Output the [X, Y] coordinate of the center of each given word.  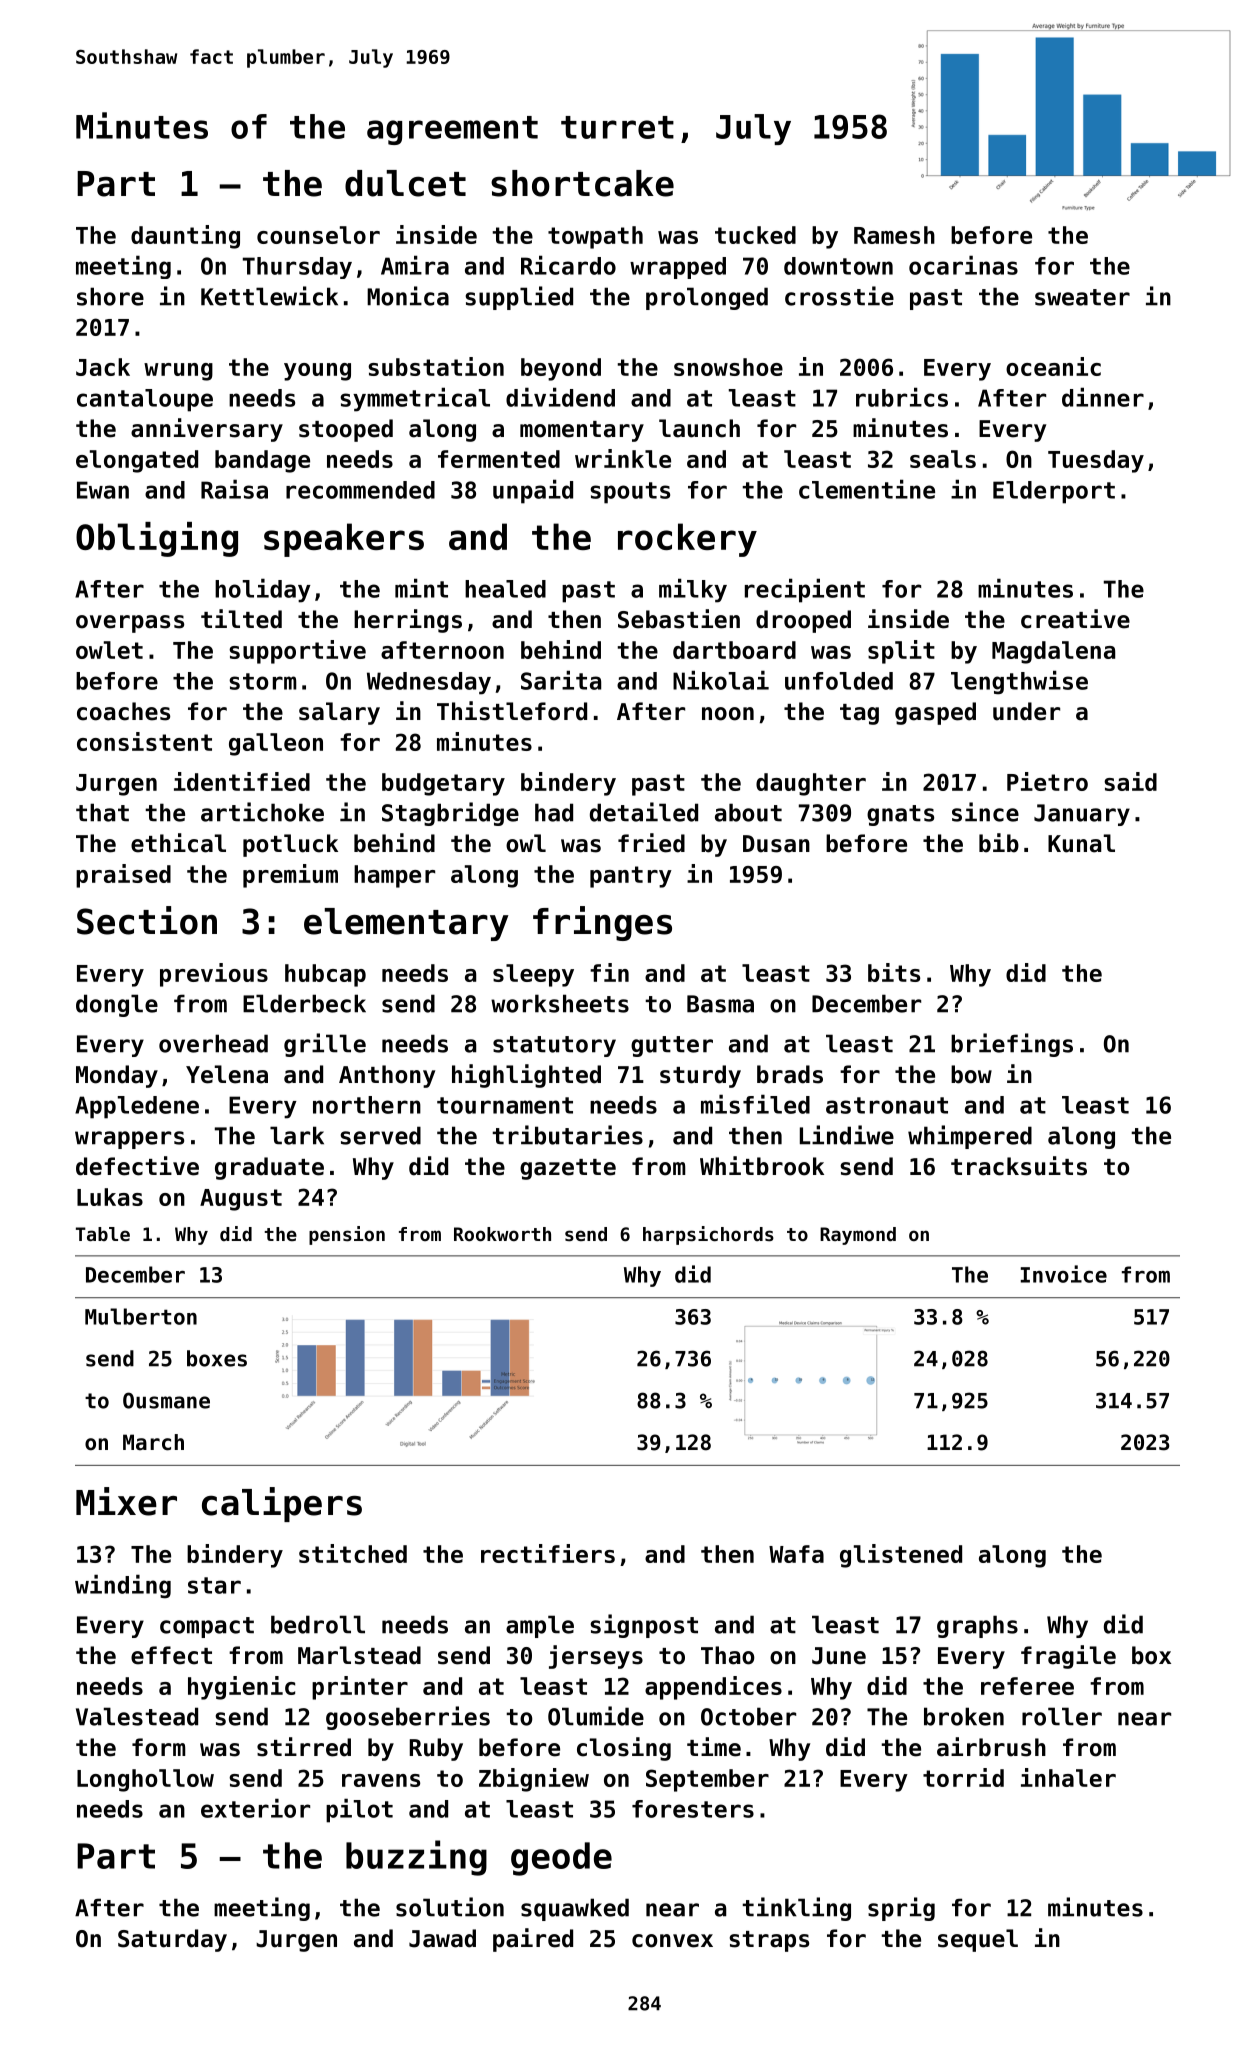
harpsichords [708, 1235]
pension [347, 1235]
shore [110, 296]
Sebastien [679, 619]
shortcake [582, 183]
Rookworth [502, 1234]
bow [971, 1074]
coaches [123, 711]
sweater [1082, 297]
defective [137, 1166]
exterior [255, 1808]
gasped [935, 713]
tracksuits [1019, 1166]
